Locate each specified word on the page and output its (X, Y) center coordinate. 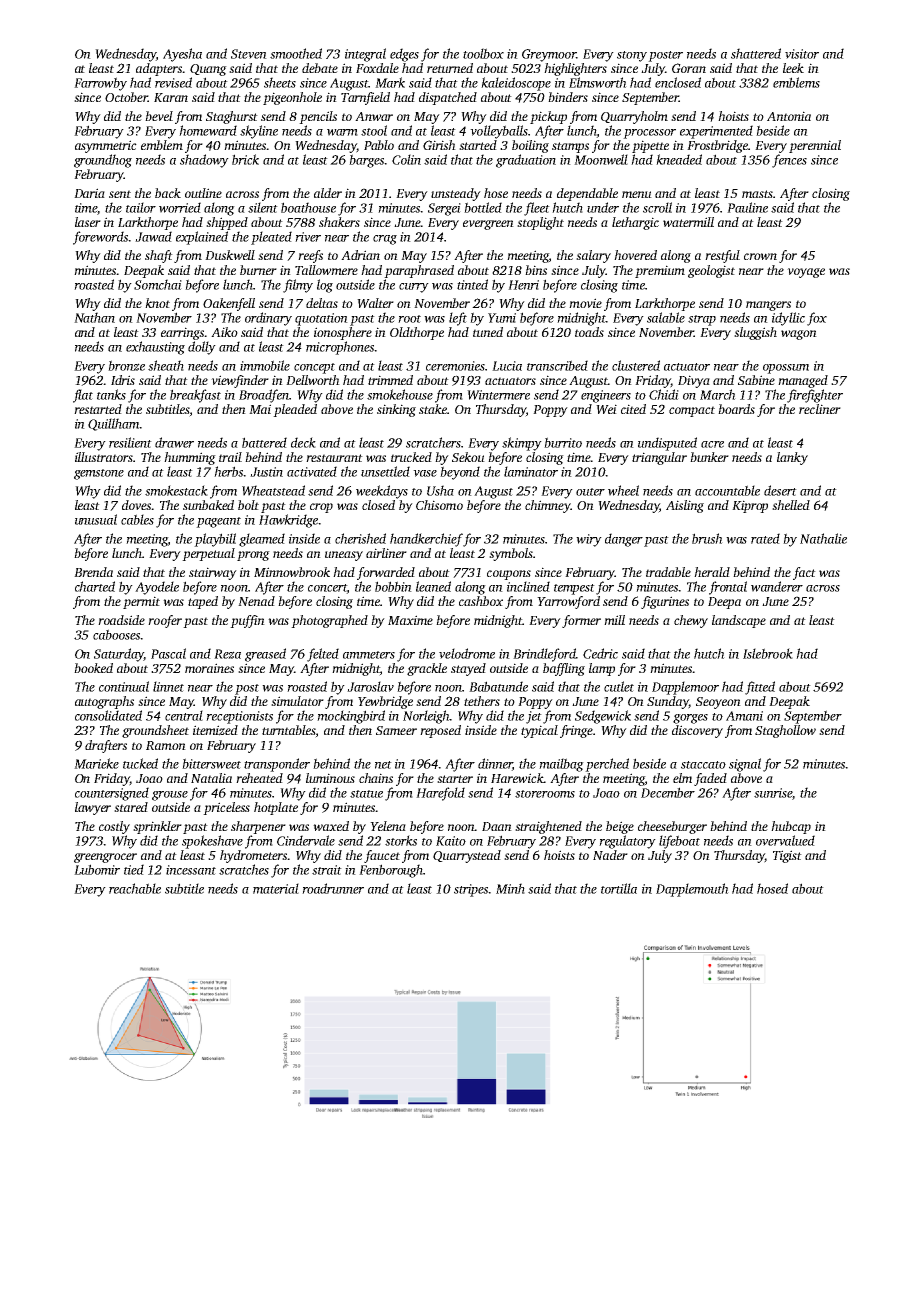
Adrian (360, 255)
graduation (526, 161)
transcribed (557, 365)
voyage (806, 273)
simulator (297, 701)
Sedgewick (603, 717)
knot (157, 303)
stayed (468, 669)
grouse (170, 796)
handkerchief (426, 540)
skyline (259, 132)
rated (765, 538)
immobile (265, 365)
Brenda (93, 572)
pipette (650, 146)
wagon (799, 335)
